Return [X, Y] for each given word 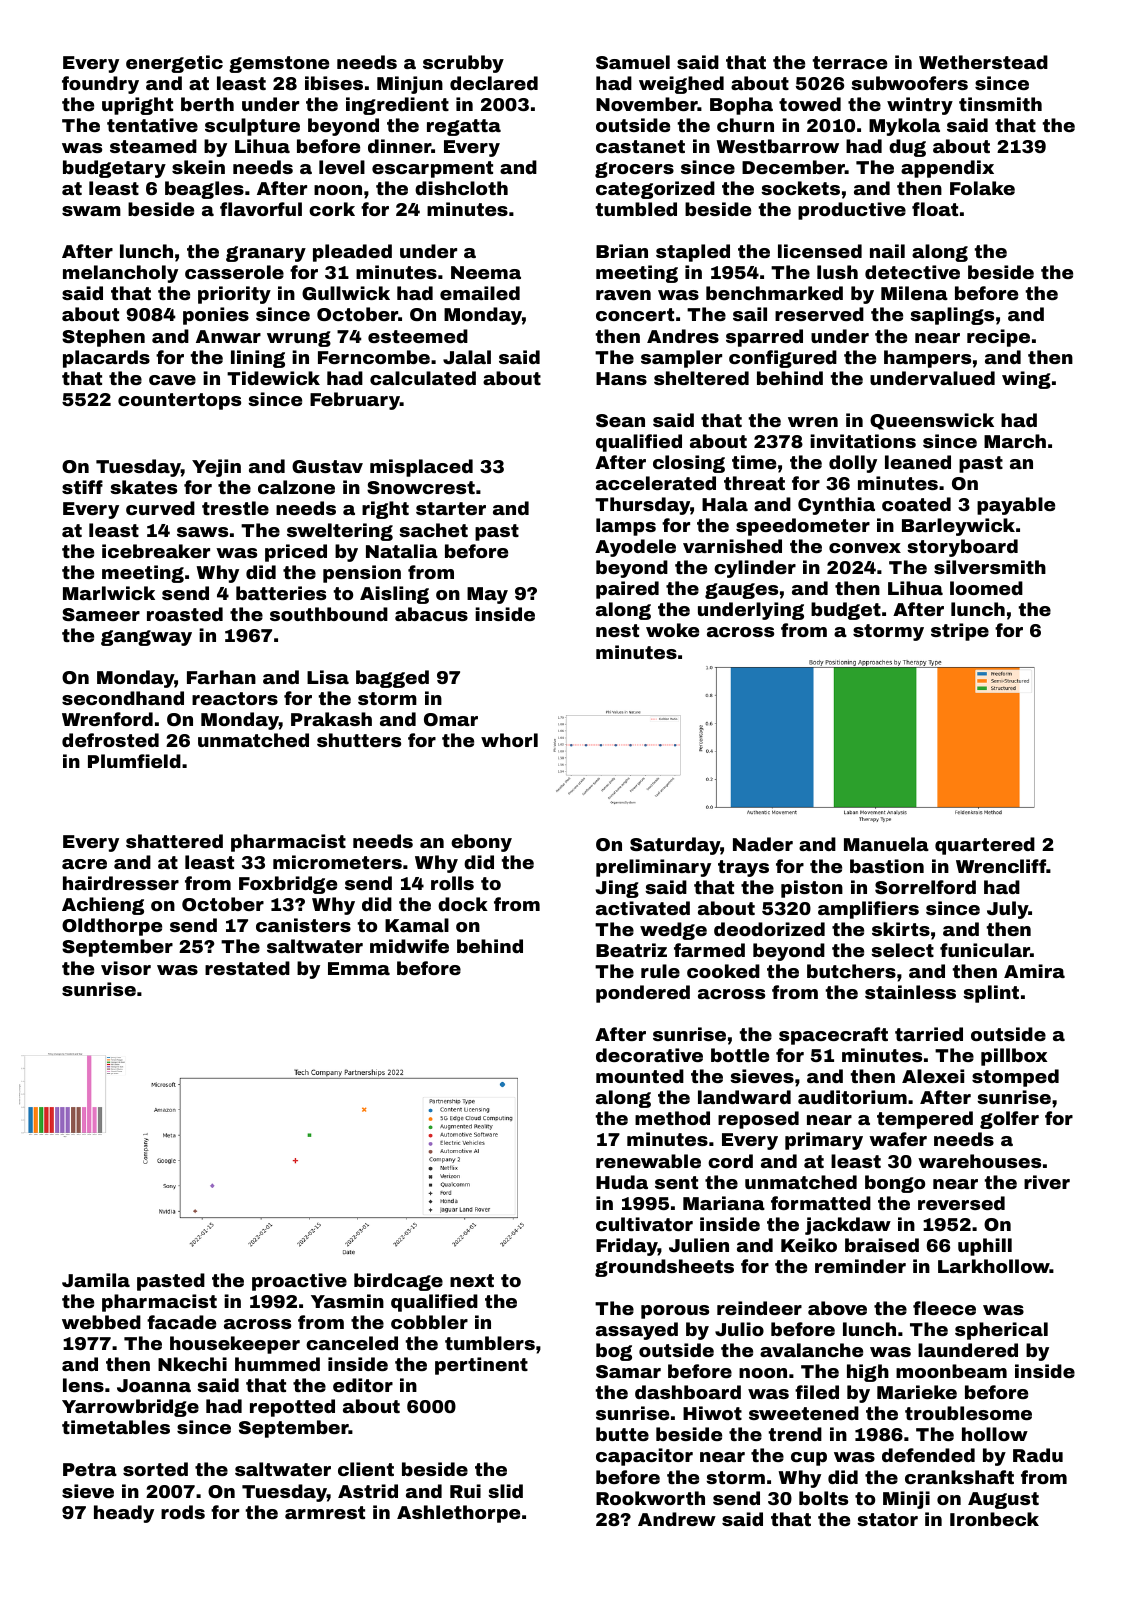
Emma [359, 968]
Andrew [677, 1519]
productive [852, 211]
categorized [655, 190]
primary [824, 1141]
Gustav [327, 466]
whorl [509, 740]
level [342, 167]
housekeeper [235, 1345]
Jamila [96, 1280]
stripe [960, 632]
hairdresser [121, 883]
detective [912, 272]
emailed [480, 293]
